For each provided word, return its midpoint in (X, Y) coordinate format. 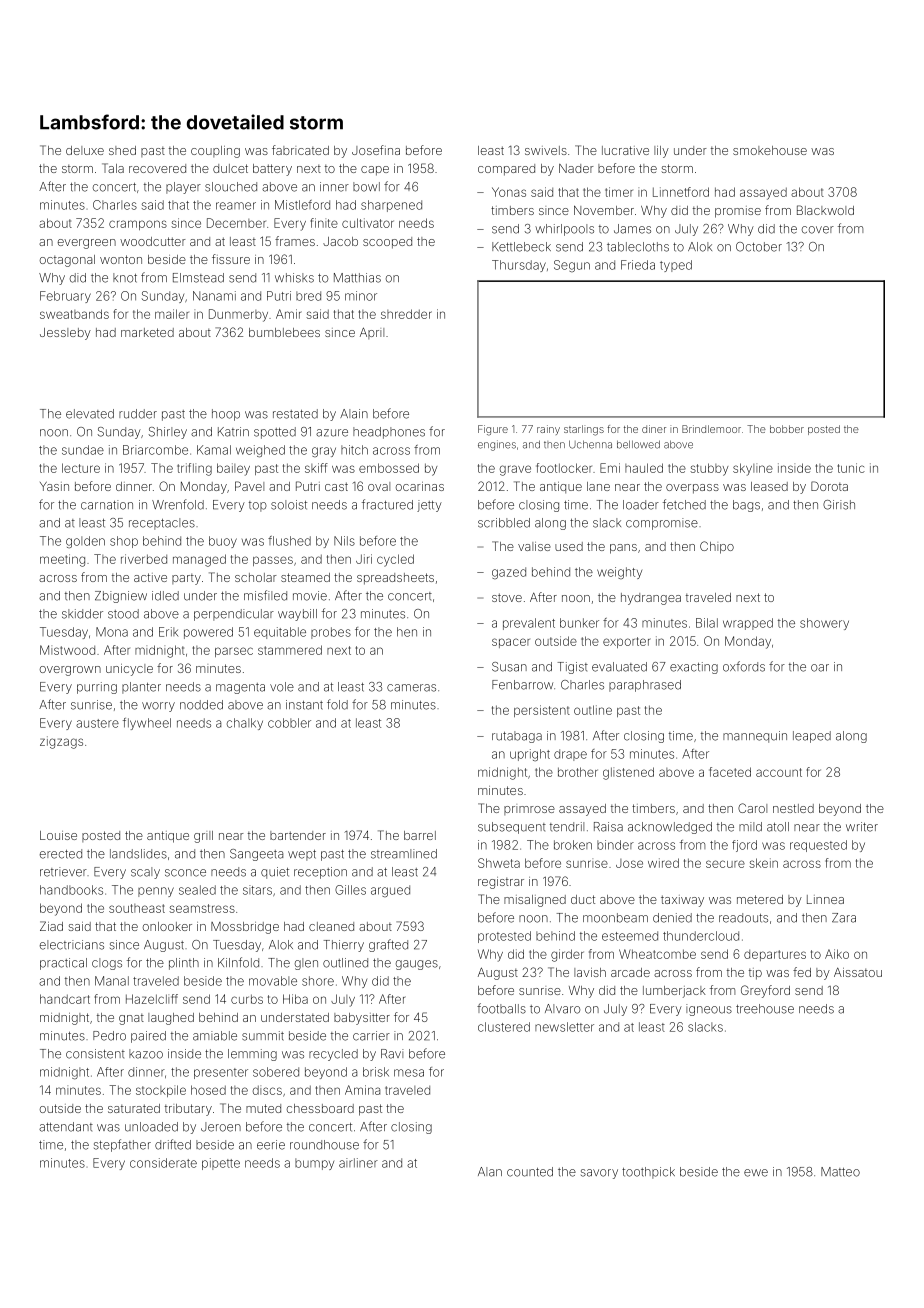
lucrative (625, 150)
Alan (490, 1172)
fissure (231, 259)
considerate (163, 1163)
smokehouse (770, 150)
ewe (756, 1173)
